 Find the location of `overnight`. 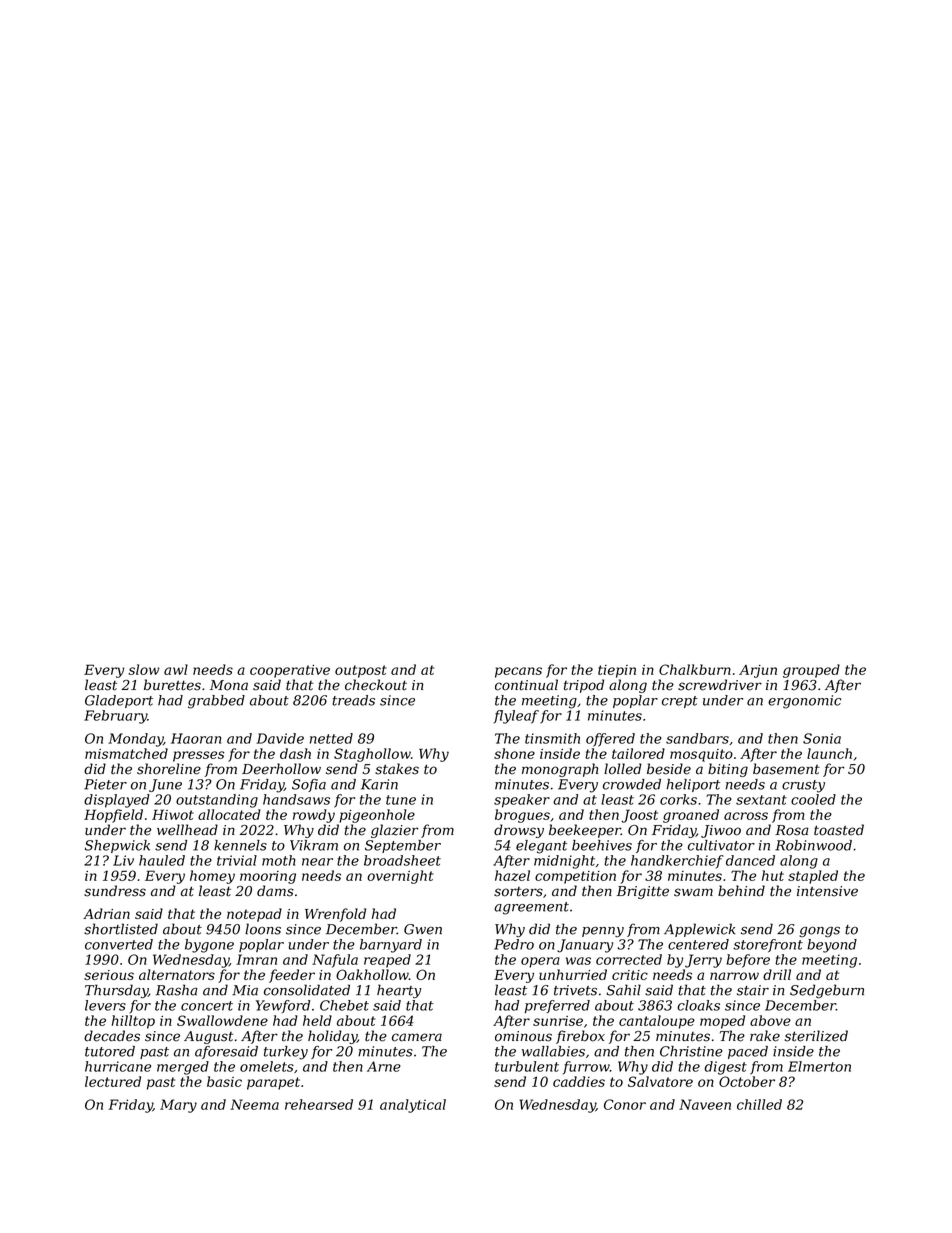

overnight is located at coordinates (400, 877).
